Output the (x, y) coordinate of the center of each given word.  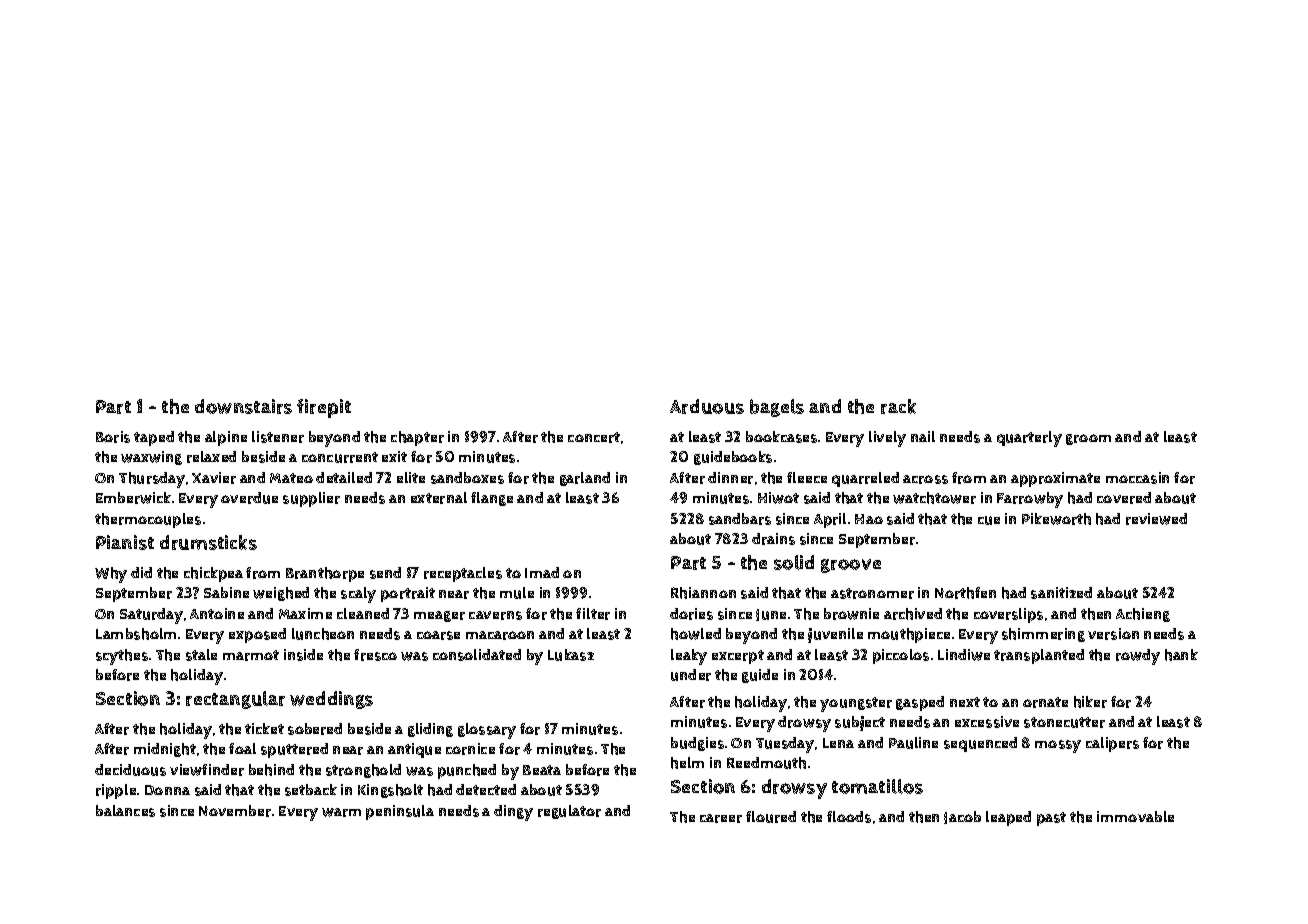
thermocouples (148, 520)
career (721, 818)
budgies (697, 744)
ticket (264, 728)
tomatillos (877, 786)
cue (989, 520)
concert (594, 437)
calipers (1112, 744)
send (385, 573)
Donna (167, 790)
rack (898, 406)
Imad (542, 572)
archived (913, 614)
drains (773, 539)
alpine (226, 438)
